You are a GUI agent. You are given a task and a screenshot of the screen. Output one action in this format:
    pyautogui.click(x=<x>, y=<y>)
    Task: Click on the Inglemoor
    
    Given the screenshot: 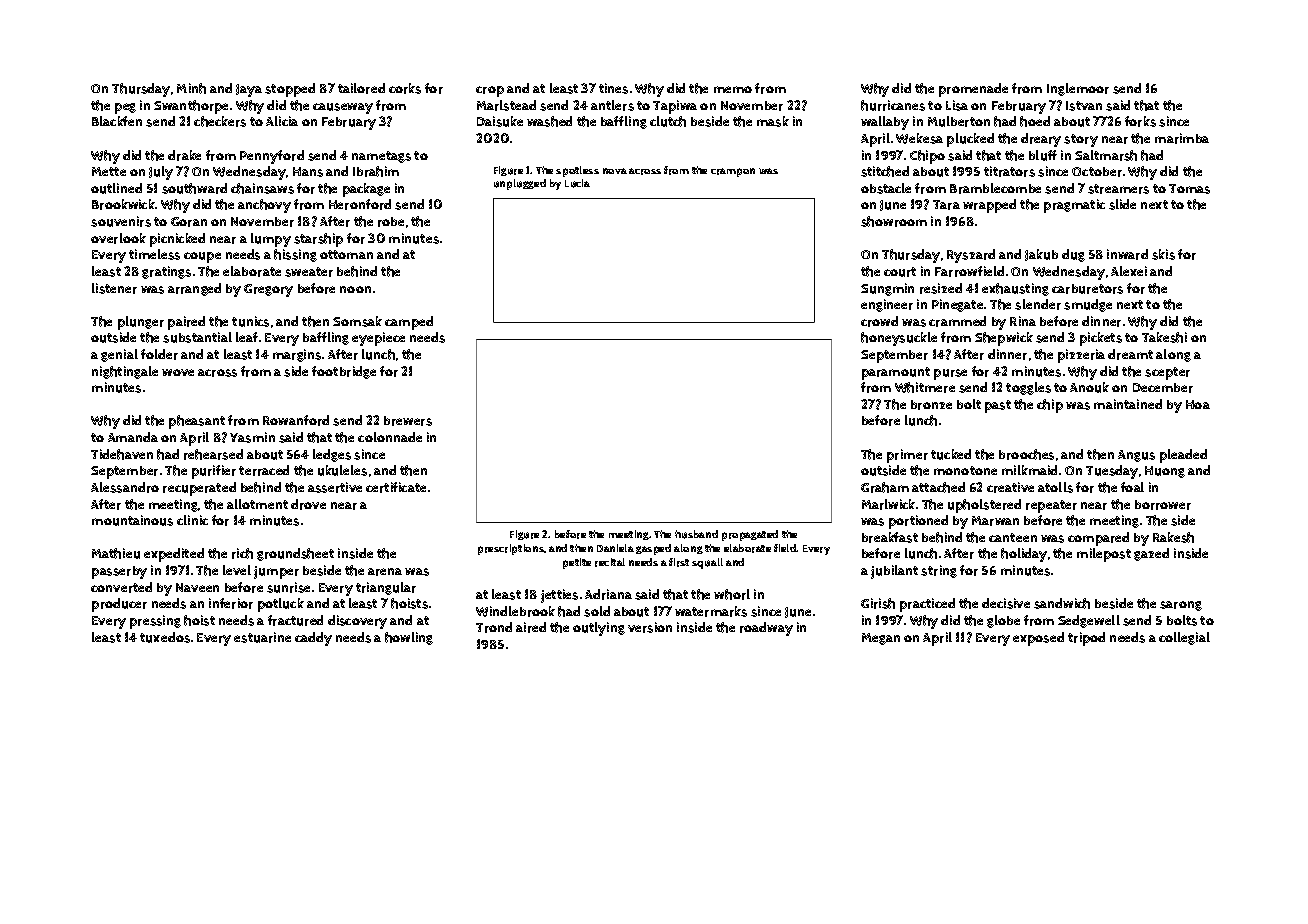 What is the action you would take?
    pyautogui.click(x=1078, y=89)
